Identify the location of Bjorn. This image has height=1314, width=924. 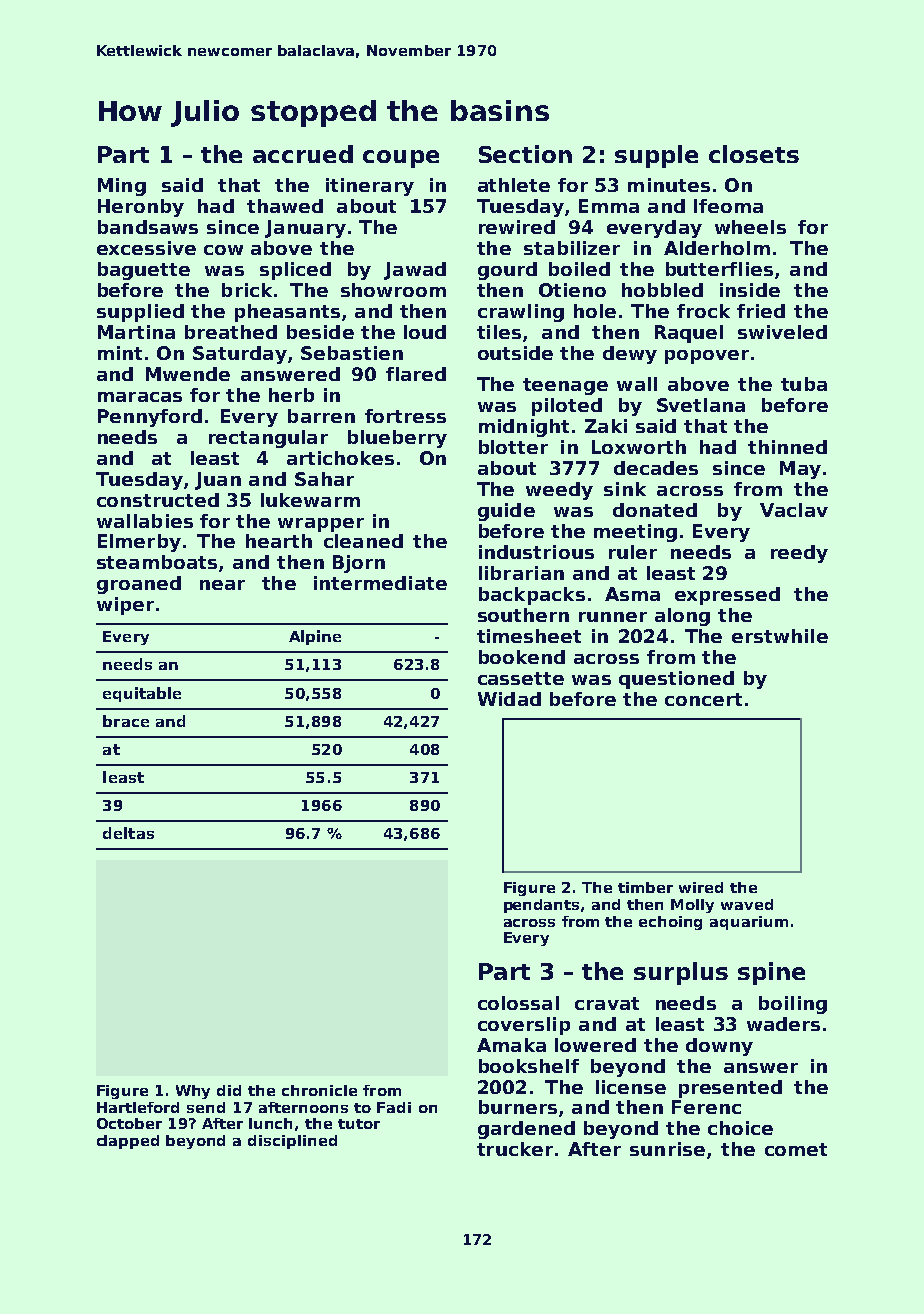
(359, 564).
